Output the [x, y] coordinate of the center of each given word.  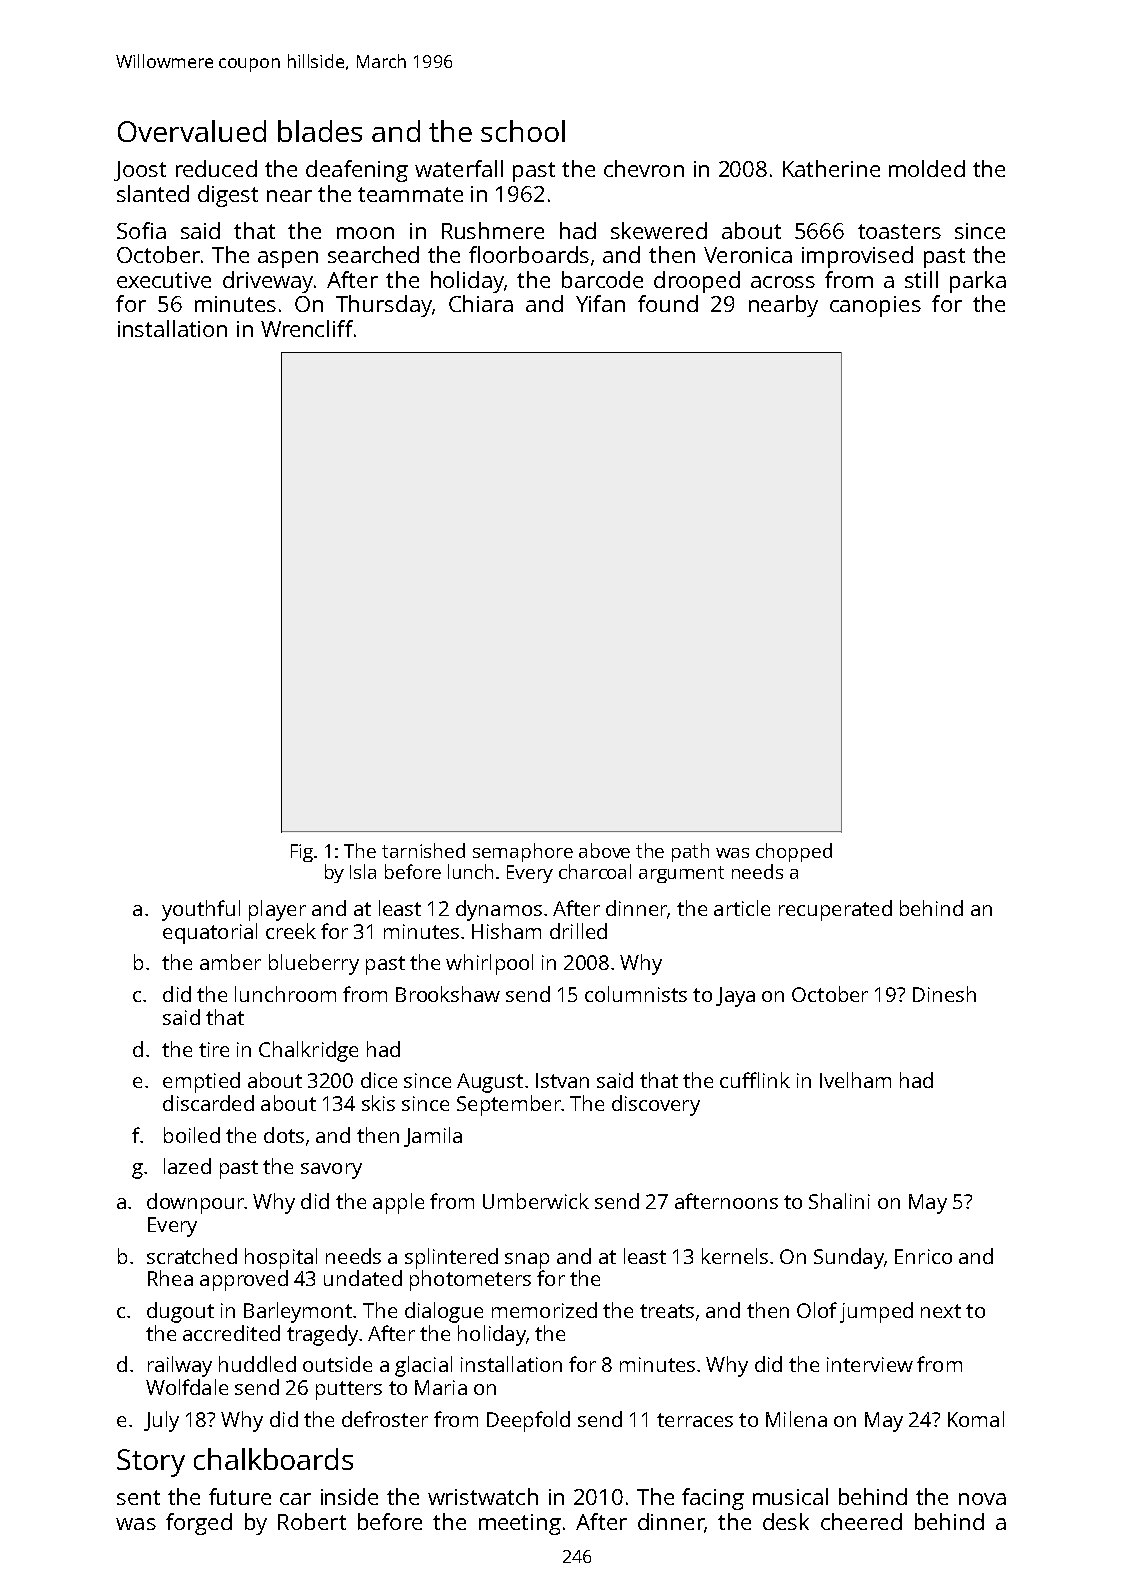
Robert [312, 1521]
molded [927, 168]
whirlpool [489, 964]
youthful [201, 910]
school [523, 131]
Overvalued [192, 131]
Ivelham [855, 1080]
